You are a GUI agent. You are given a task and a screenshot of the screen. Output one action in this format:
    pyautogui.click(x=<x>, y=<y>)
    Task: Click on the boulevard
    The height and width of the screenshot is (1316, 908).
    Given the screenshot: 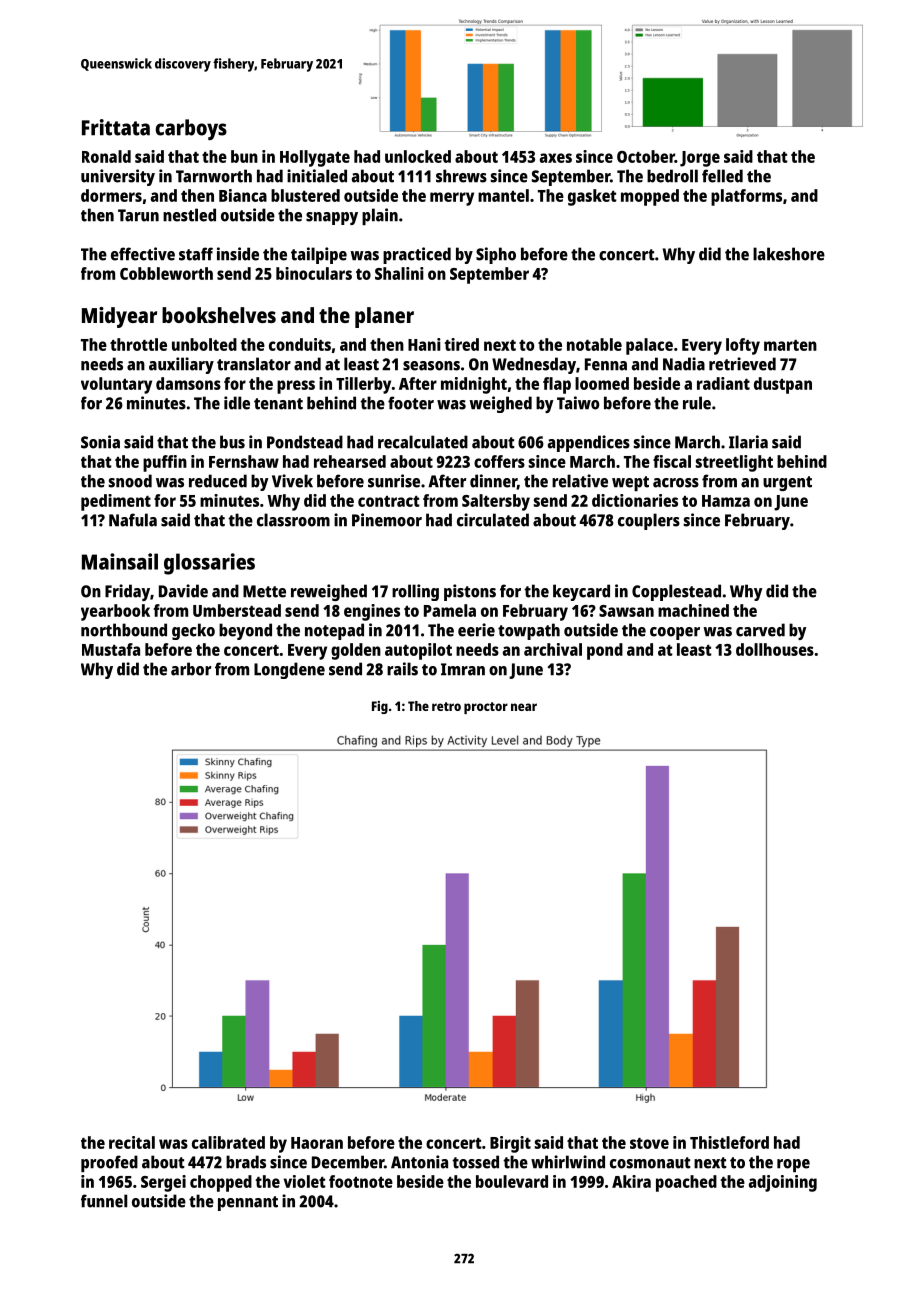 What is the action you would take?
    pyautogui.click(x=512, y=1181)
